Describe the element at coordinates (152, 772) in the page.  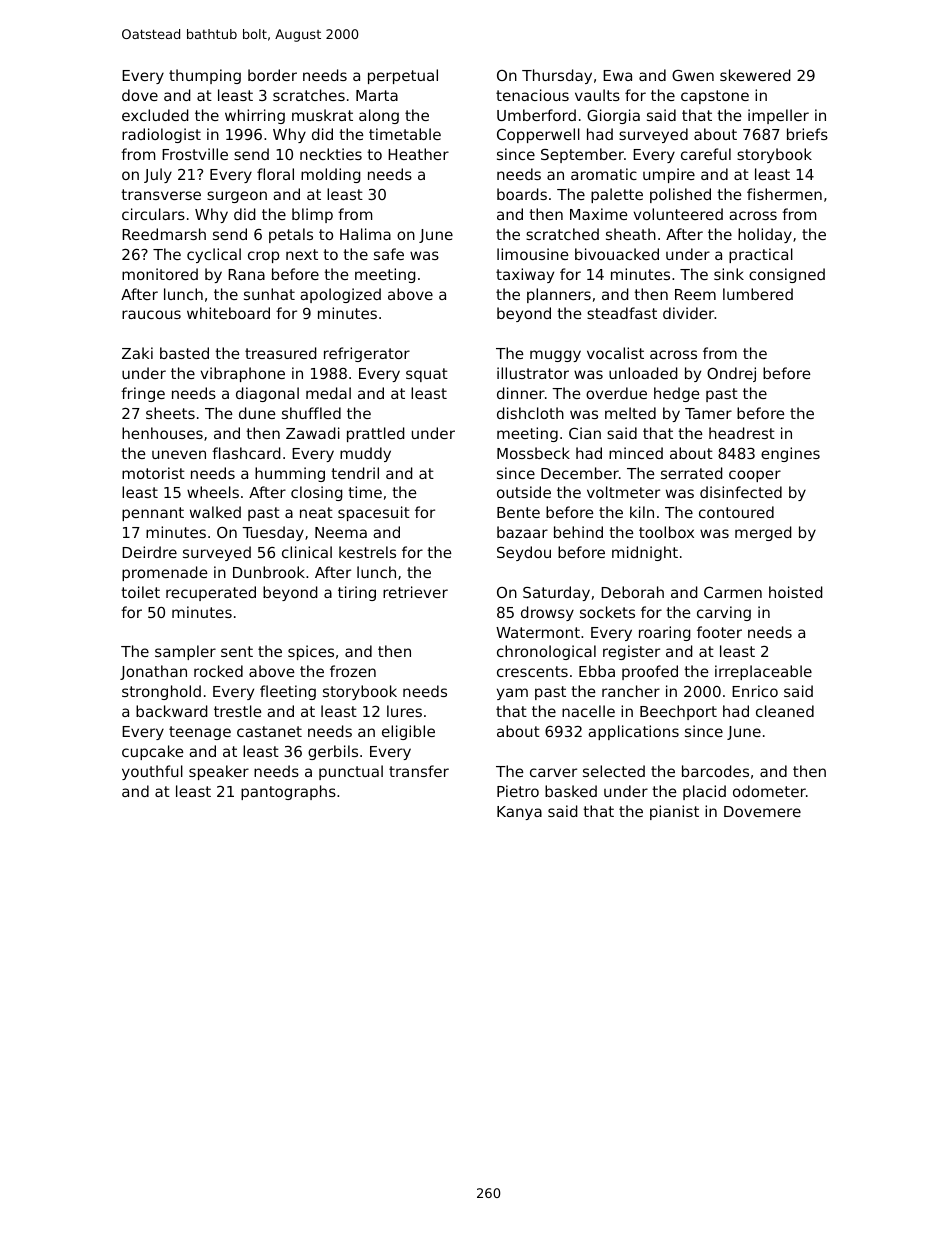
I see `youthful` at that location.
